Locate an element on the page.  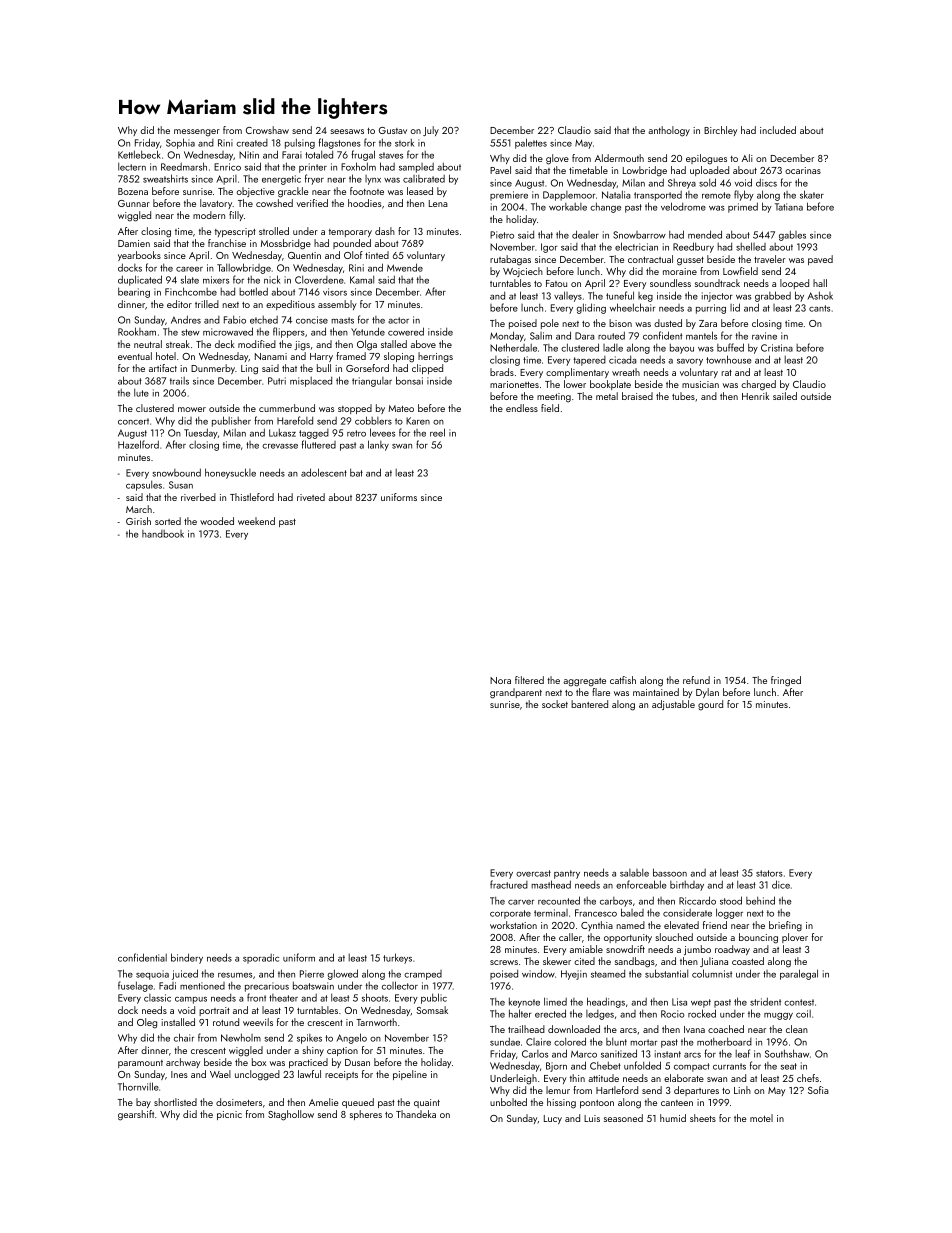
grandparent is located at coordinates (516, 693).
